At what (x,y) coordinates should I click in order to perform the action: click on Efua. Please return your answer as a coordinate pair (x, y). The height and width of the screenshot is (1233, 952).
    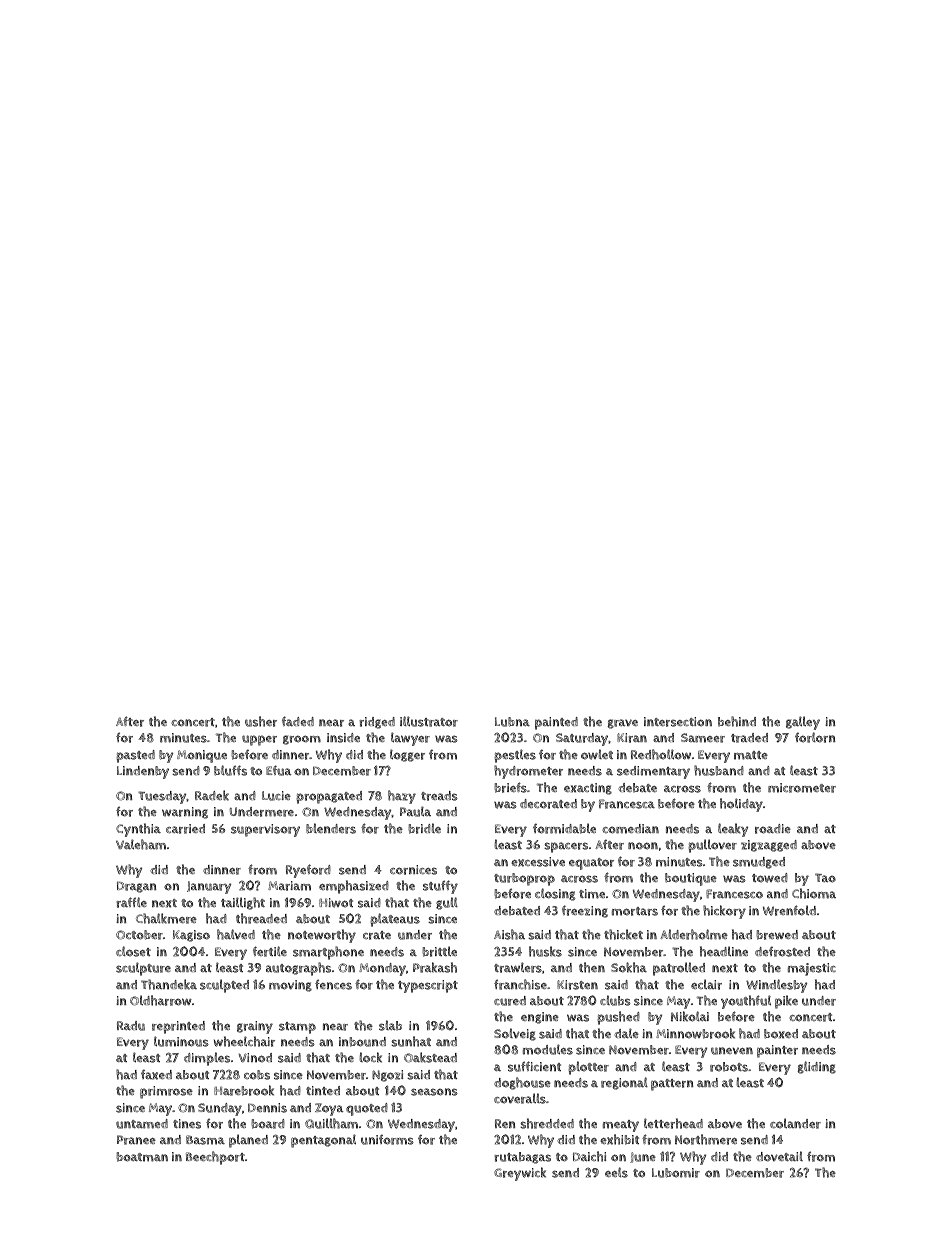
    Looking at the image, I should click on (279, 770).
